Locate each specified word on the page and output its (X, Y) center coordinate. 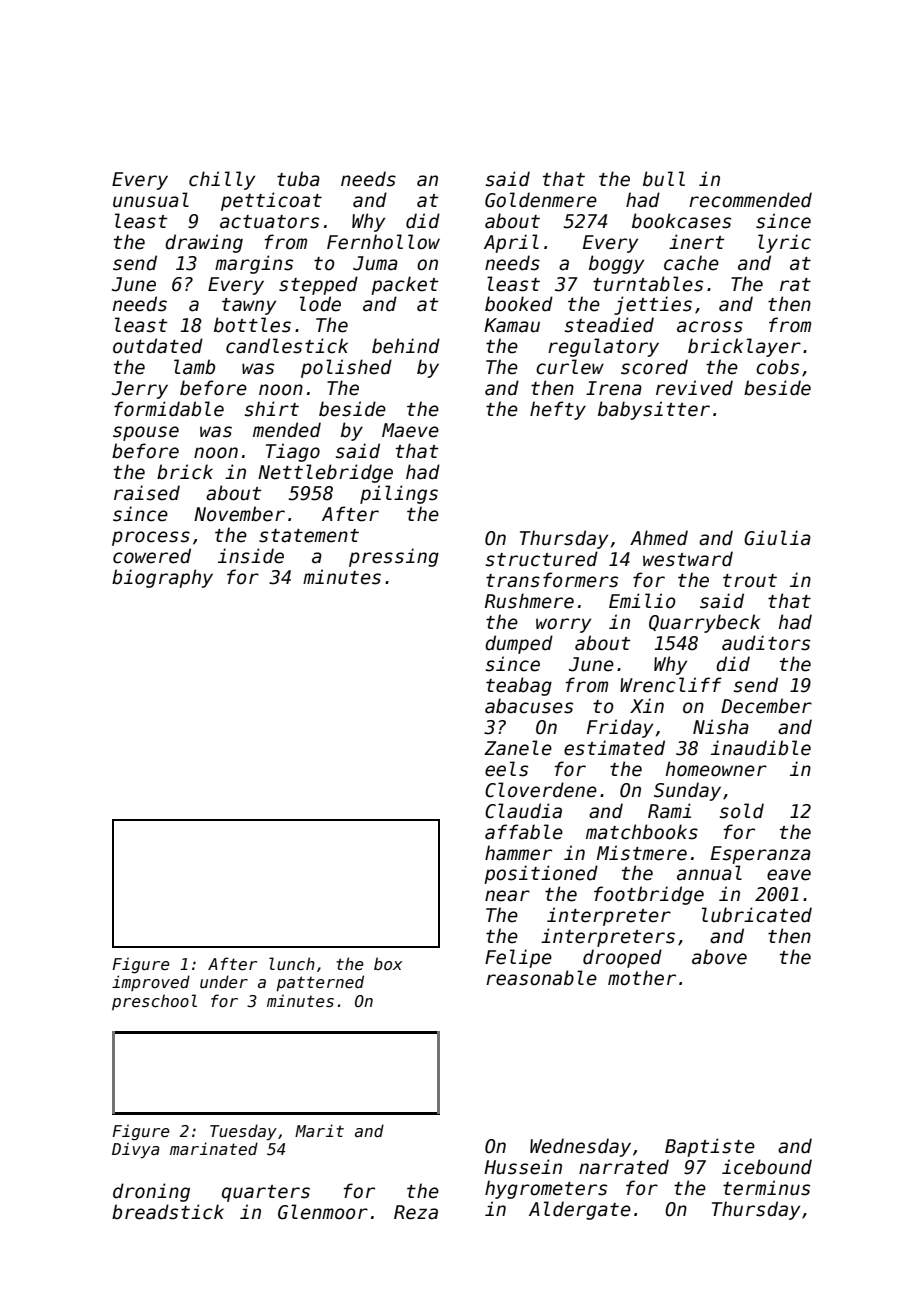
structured (542, 559)
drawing (204, 243)
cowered (152, 556)
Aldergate (580, 1210)
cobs (777, 367)
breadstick (168, 1212)
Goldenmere (541, 200)
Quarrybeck (704, 623)
